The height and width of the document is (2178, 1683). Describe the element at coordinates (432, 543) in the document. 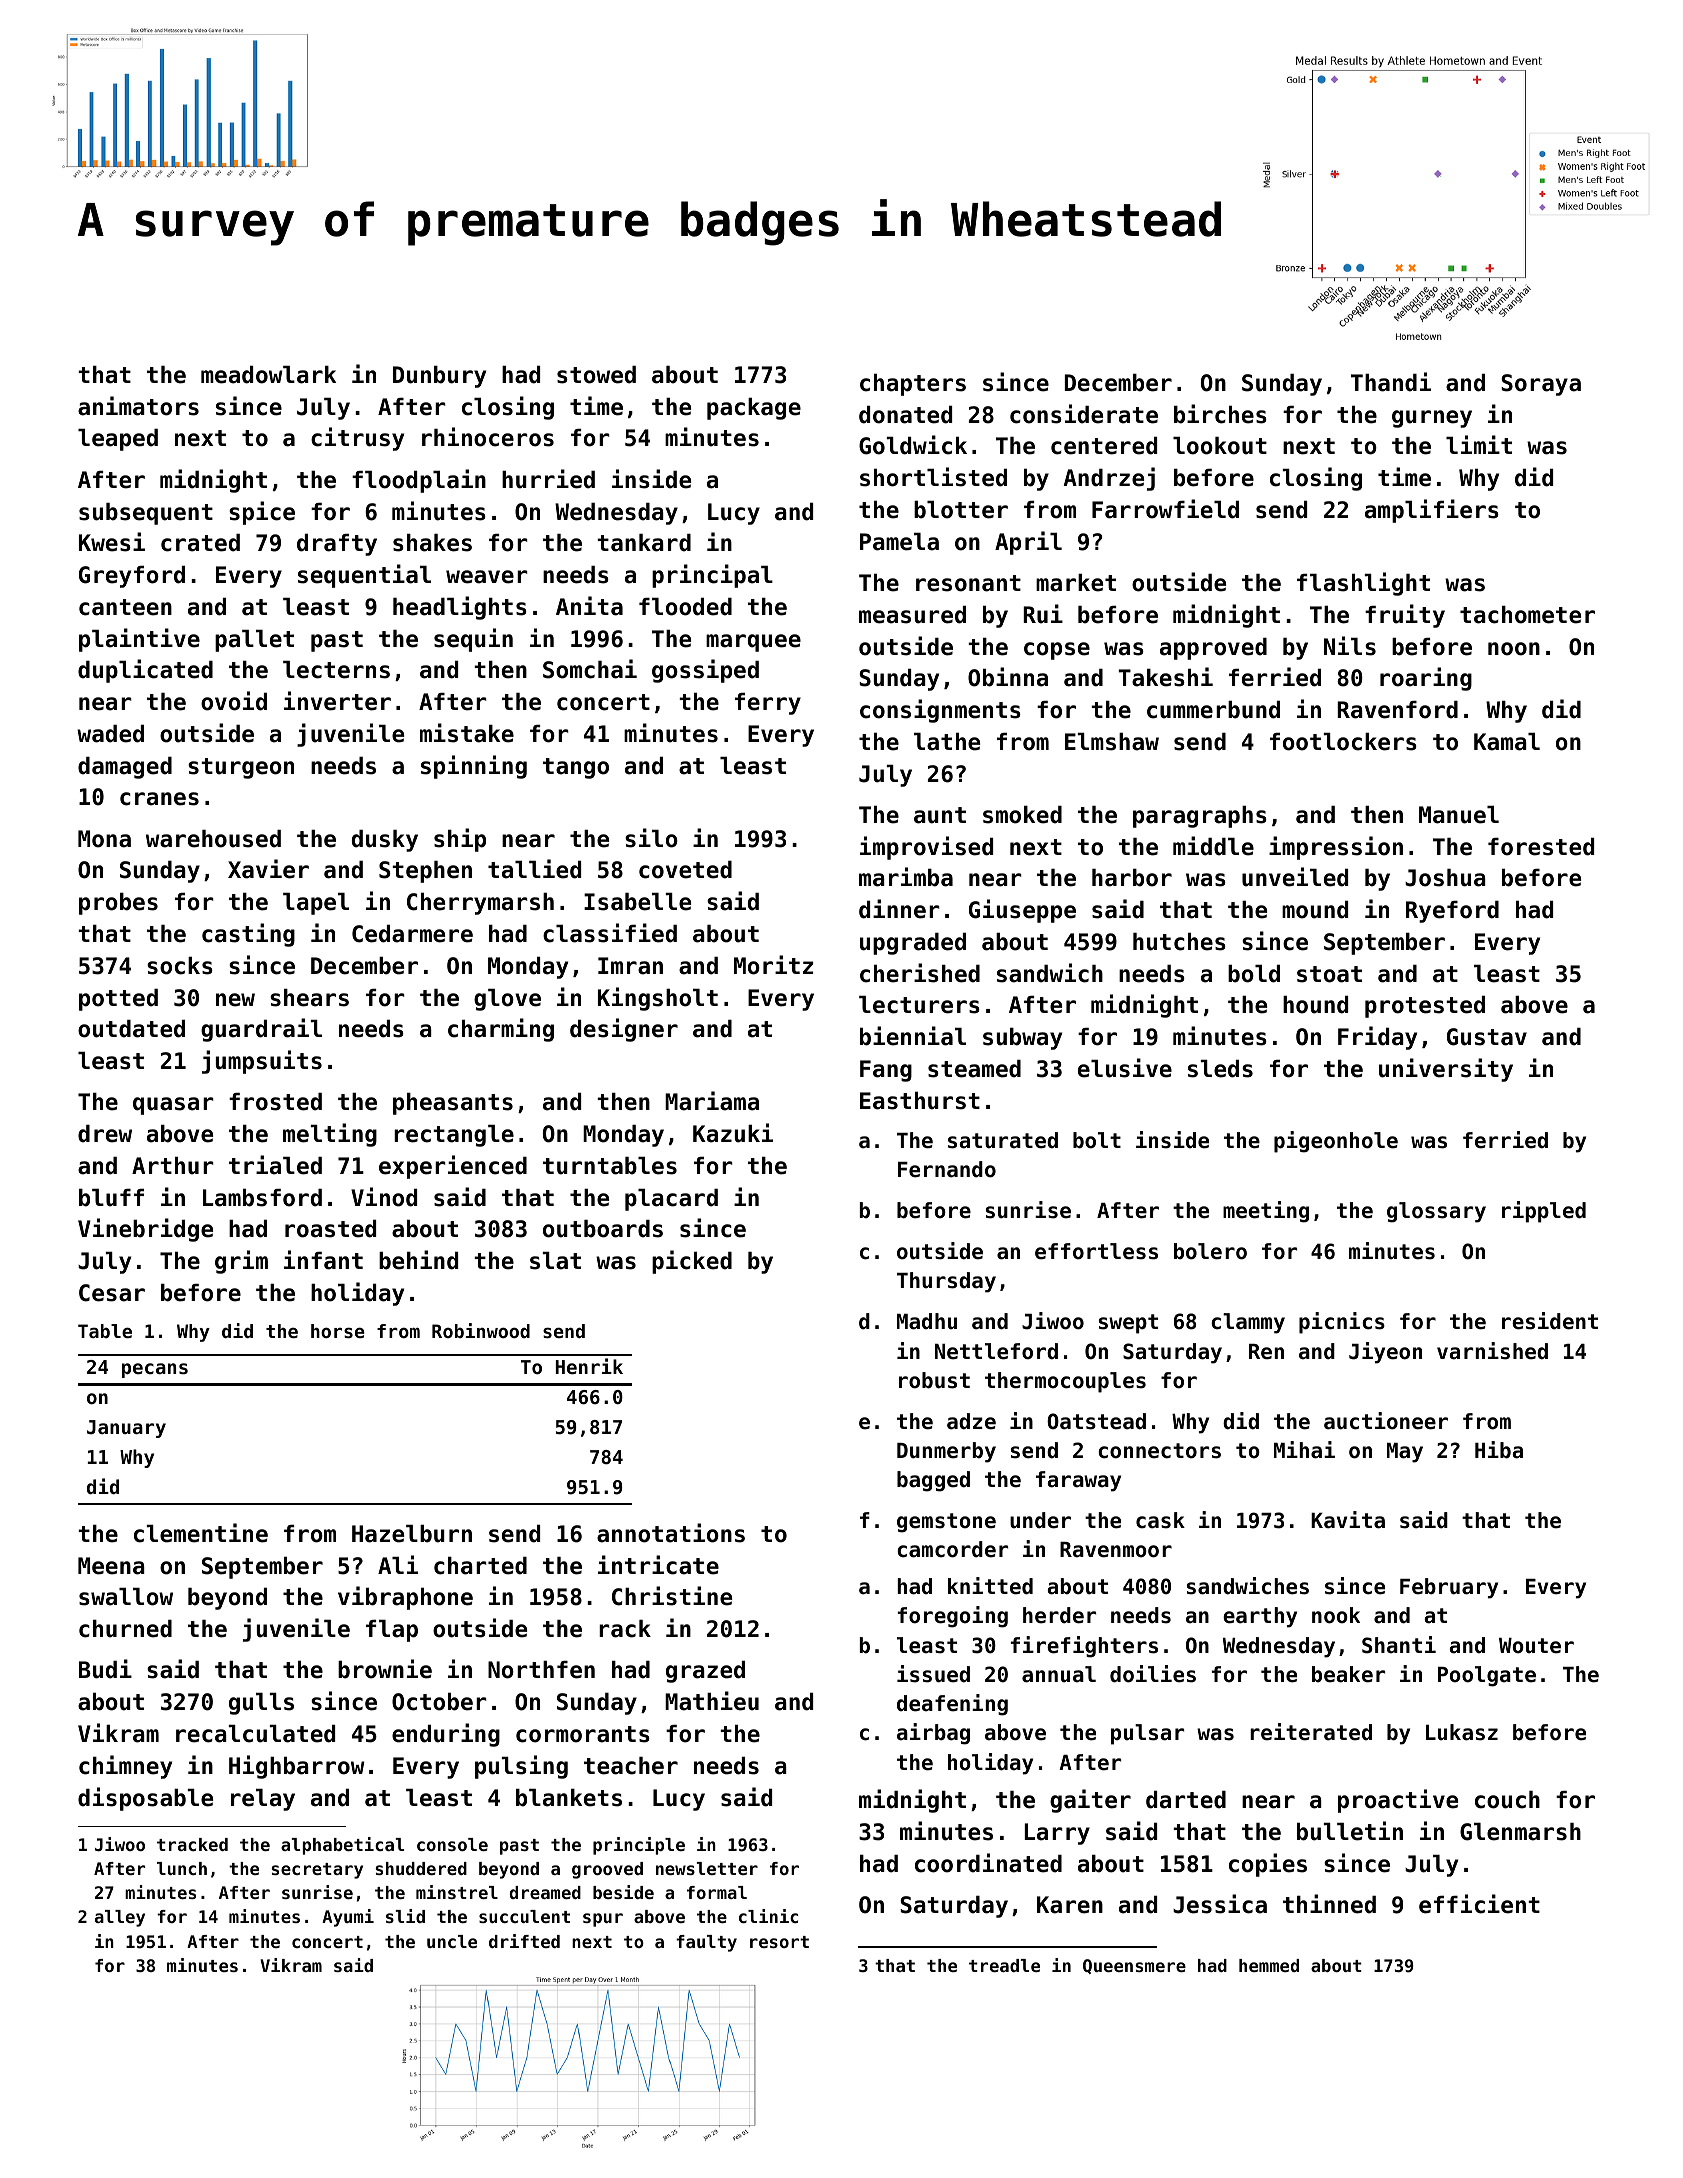

I see `shakes` at that location.
